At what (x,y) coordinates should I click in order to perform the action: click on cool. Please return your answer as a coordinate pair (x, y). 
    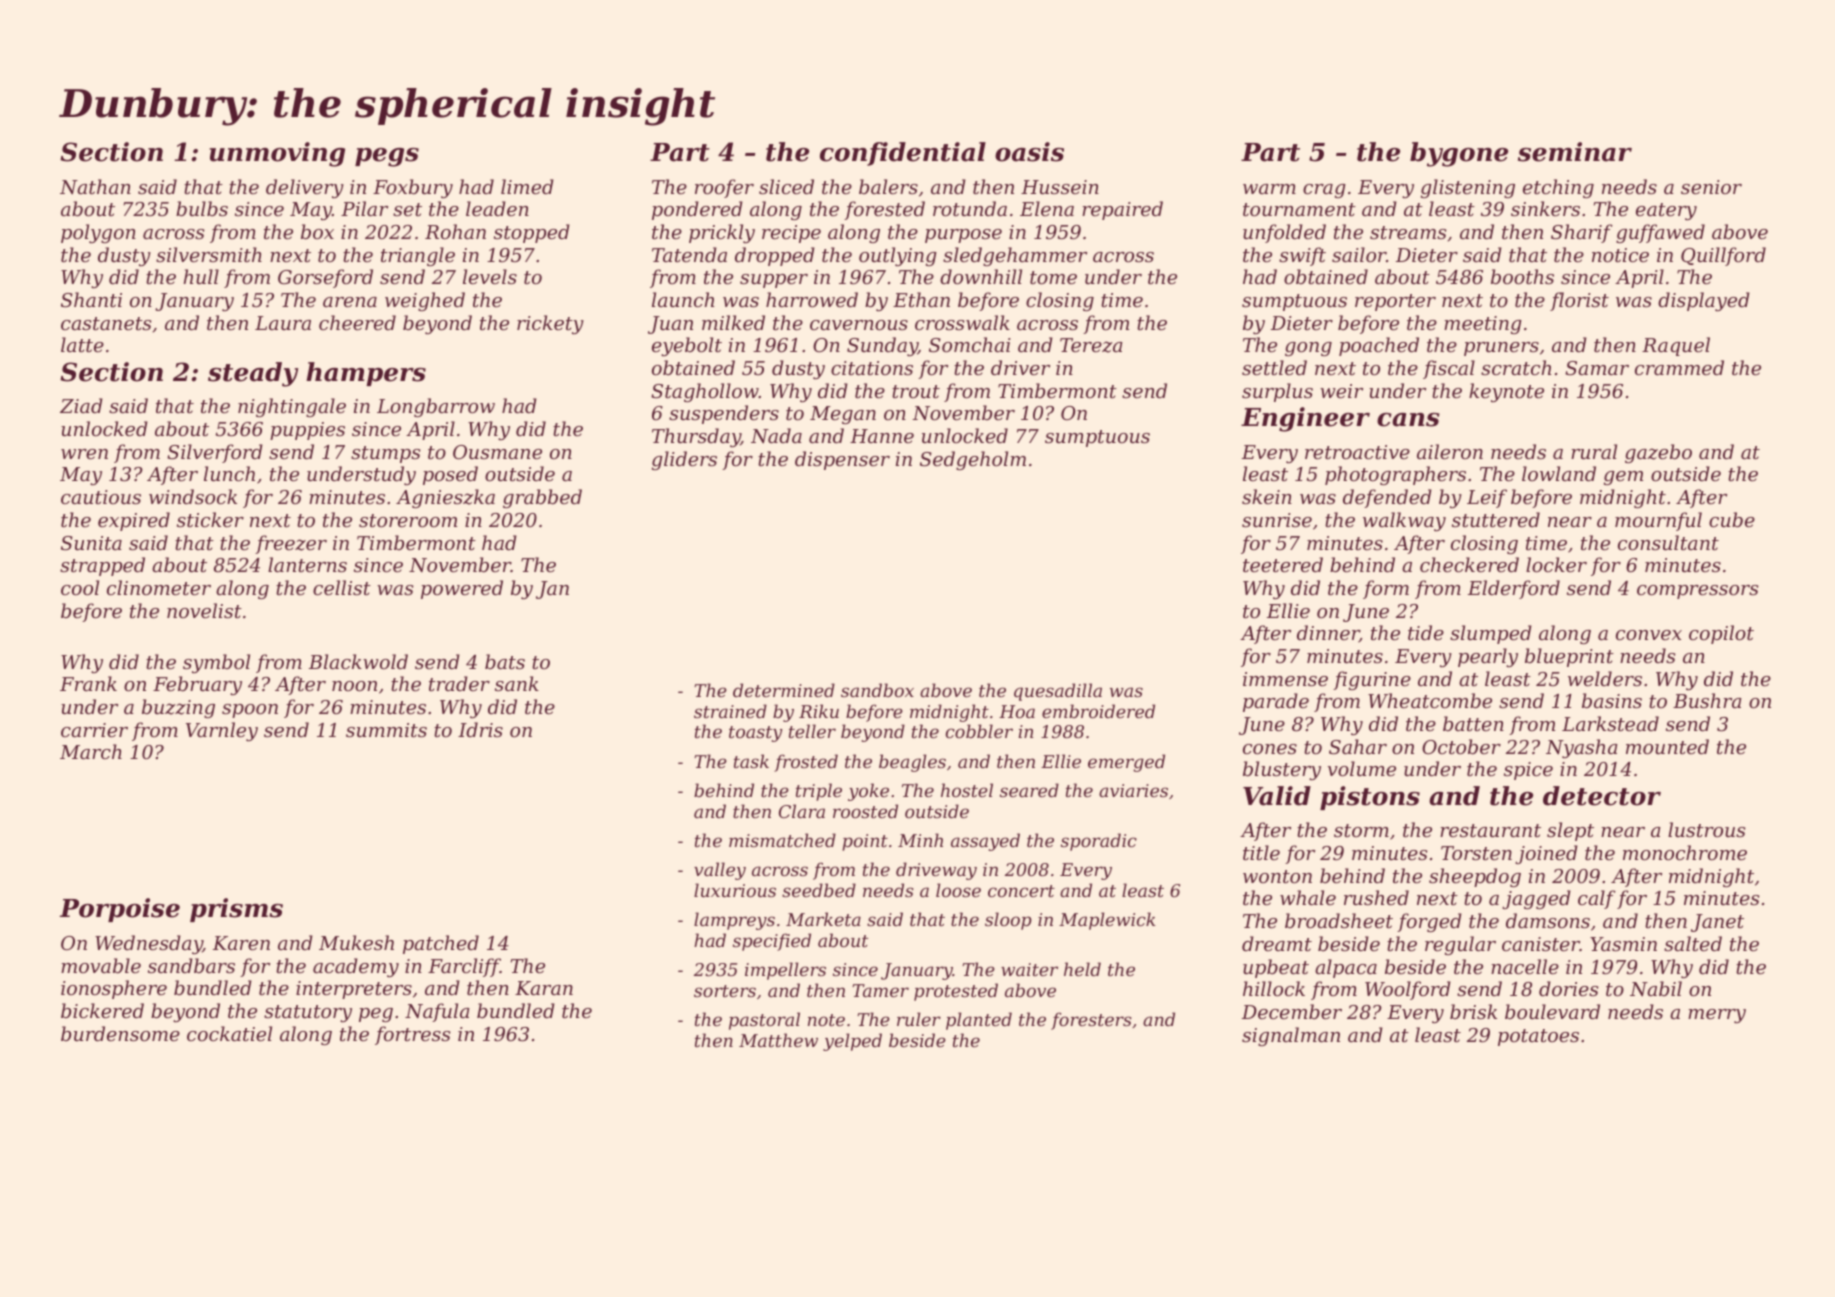
    Looking at the image, I should click on (80, 587).
